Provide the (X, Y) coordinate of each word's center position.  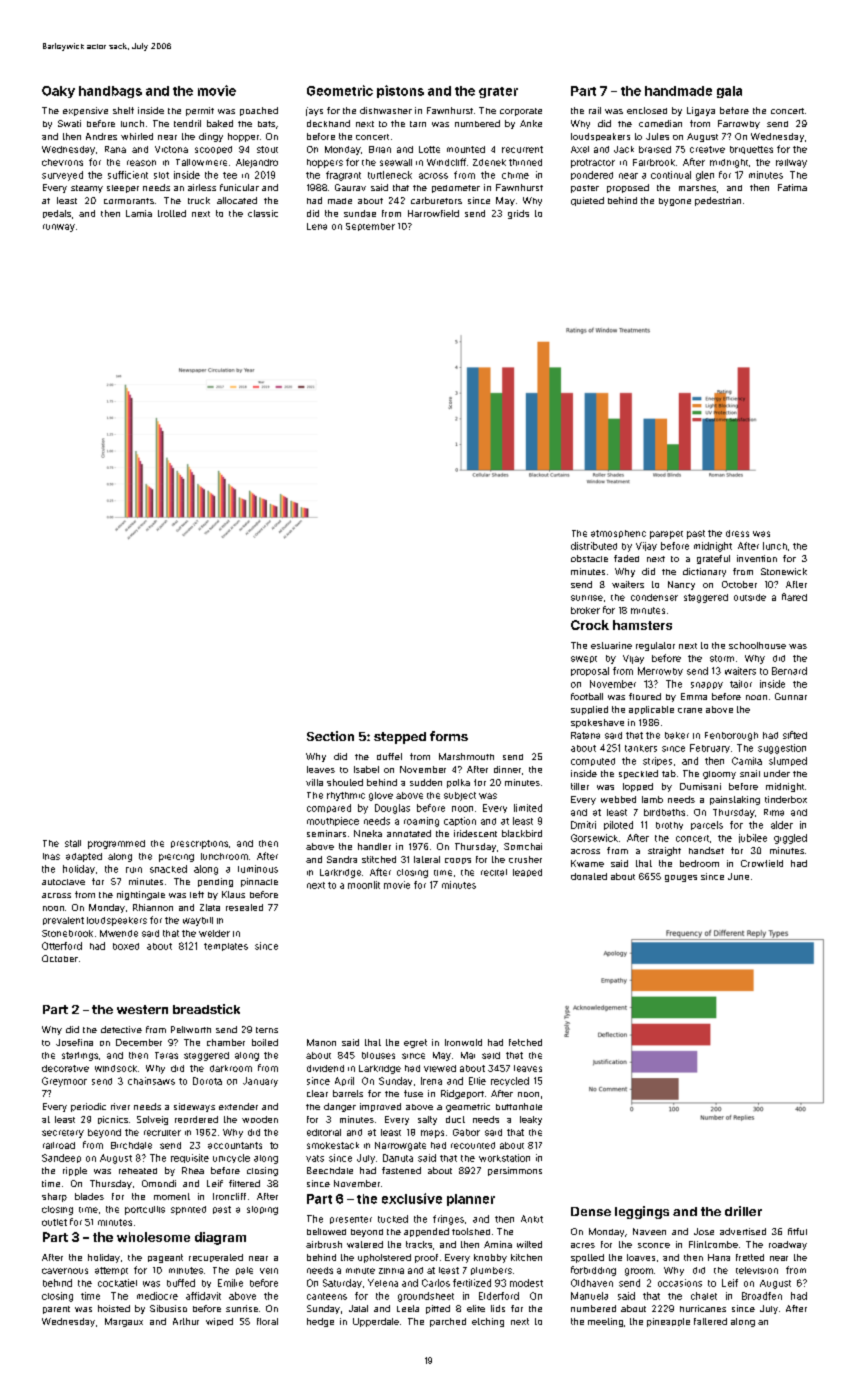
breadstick (206, 1009)
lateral (427, 859)
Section (330, 736)
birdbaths (664, 812)
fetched (525, 1042)
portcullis (145, 1210)
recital (494, 872)
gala (729, 92)
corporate (521, 112)
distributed (594, 546)
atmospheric (618, 534)
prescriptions (199, 844)
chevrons (62, 162)
